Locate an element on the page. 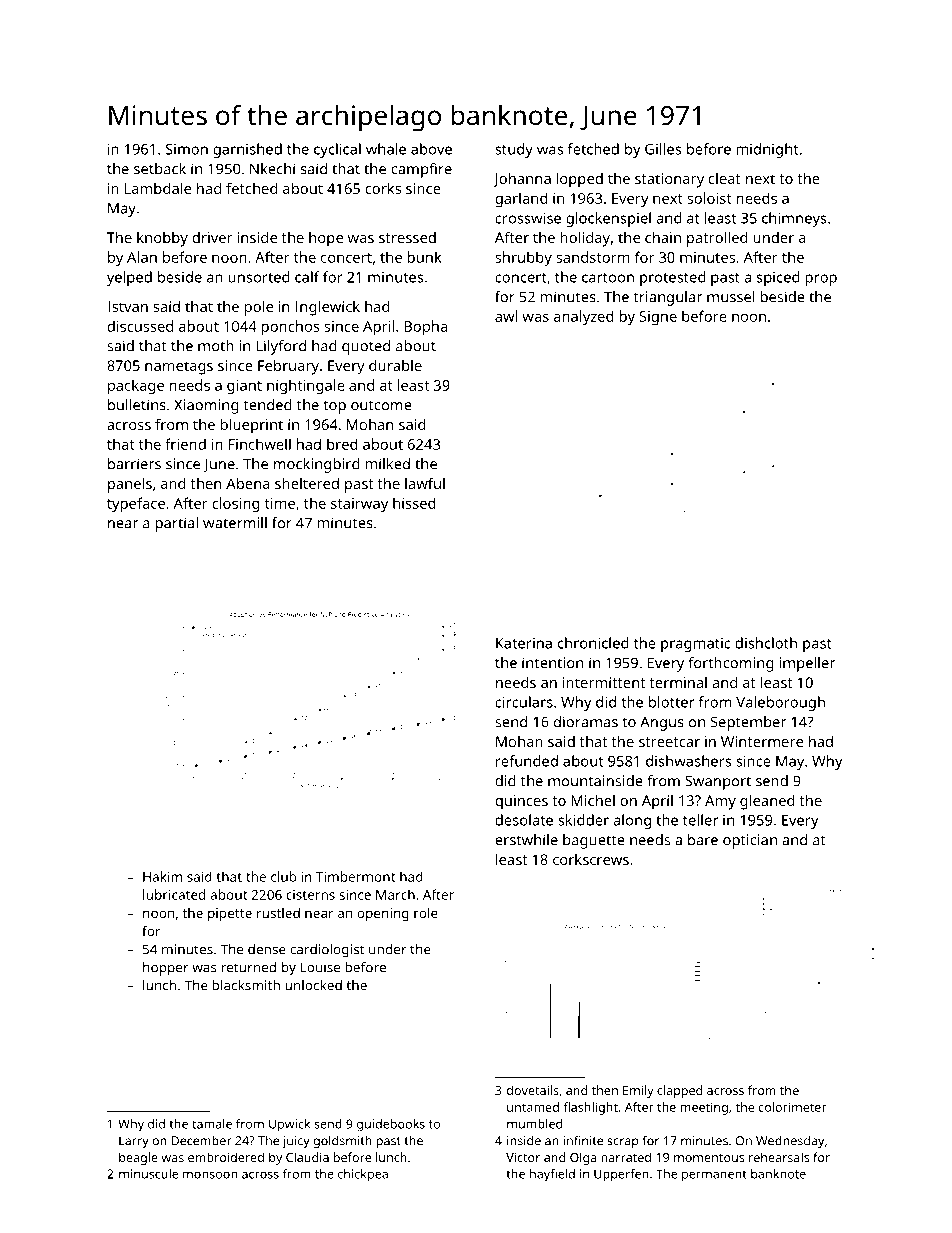  rehearsals is located at coordinates (779, 1157).
